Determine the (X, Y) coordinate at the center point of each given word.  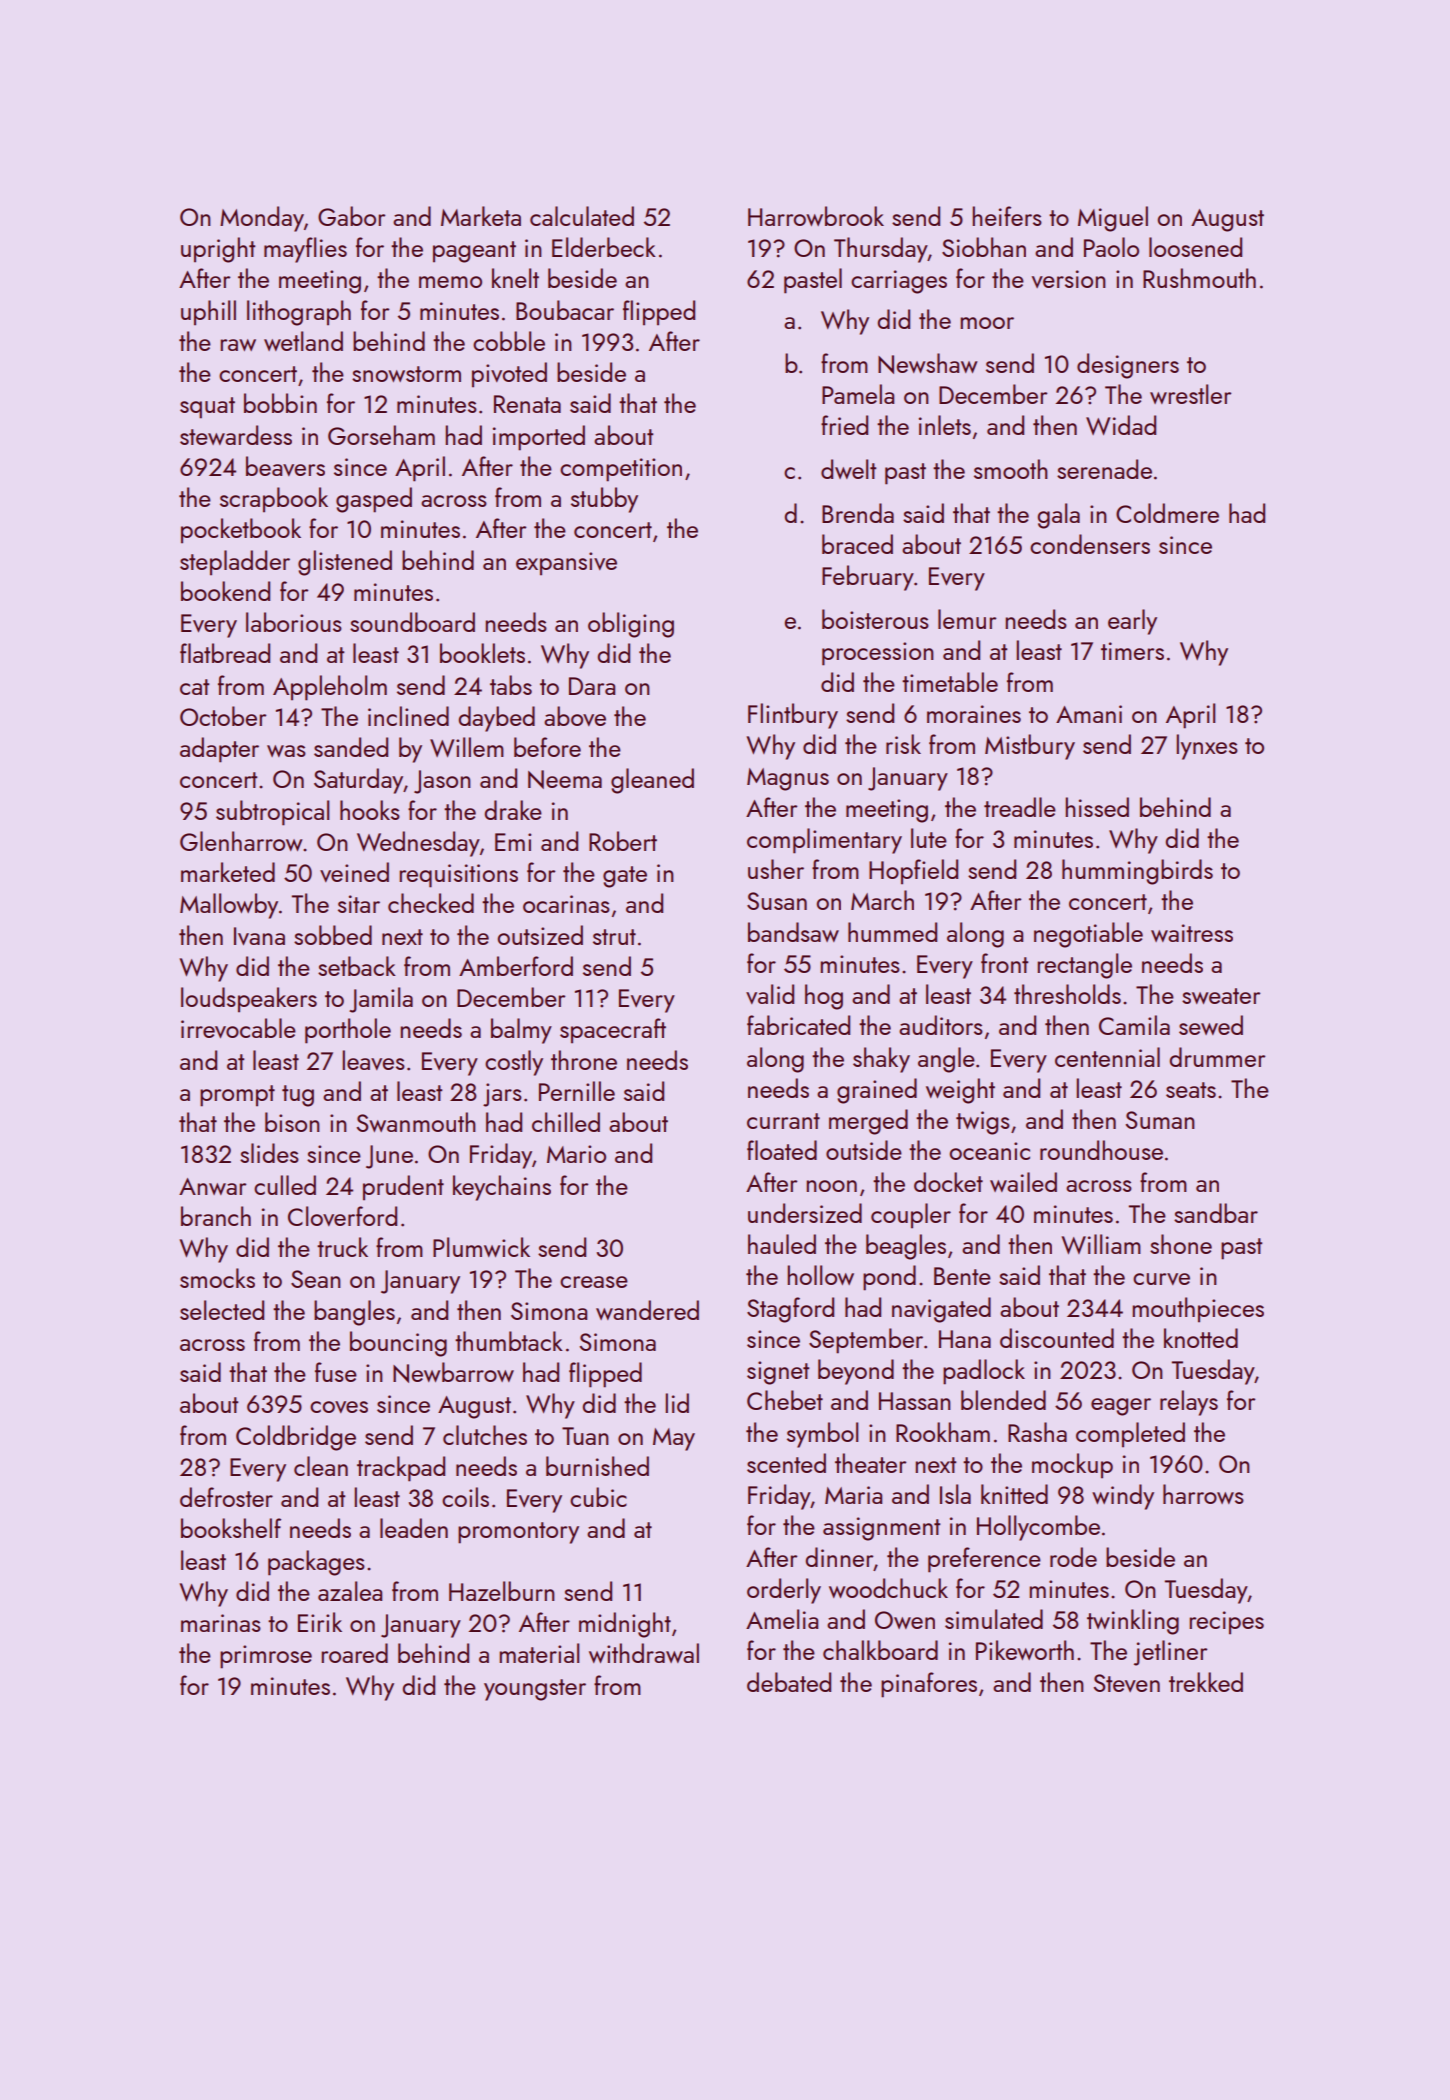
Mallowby (229, 906)
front (1004, 963)
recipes (1226, 1623)
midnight (625, 1625)
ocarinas (566, 904)
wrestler (1190, 394)
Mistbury (1030, 747)
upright (218, 250)
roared (354, 1653)
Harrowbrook (816, 216)
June (389, 1157)
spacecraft (613, 1031)
